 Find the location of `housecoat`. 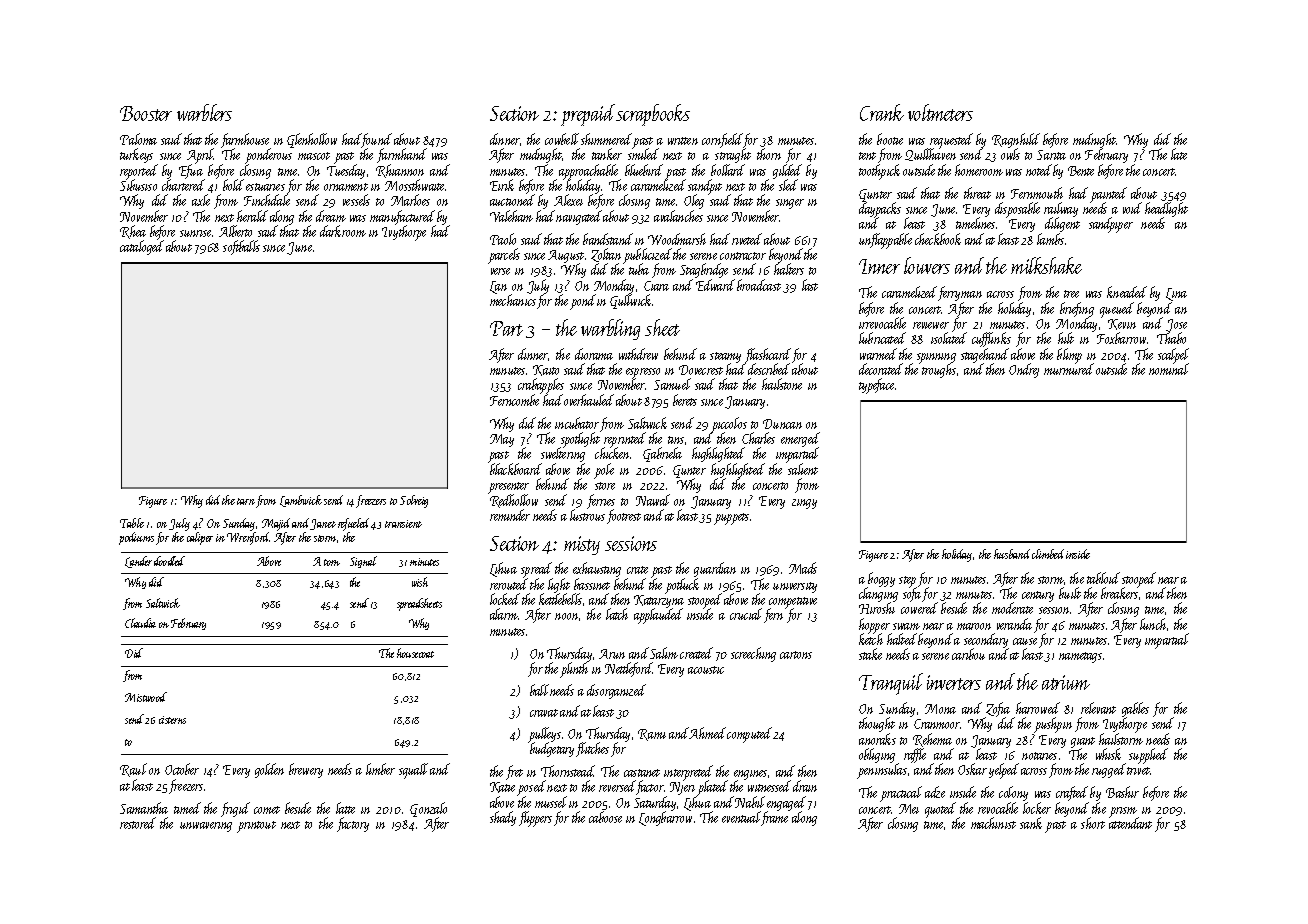

housecoat is located at coordinates (415, 653).
